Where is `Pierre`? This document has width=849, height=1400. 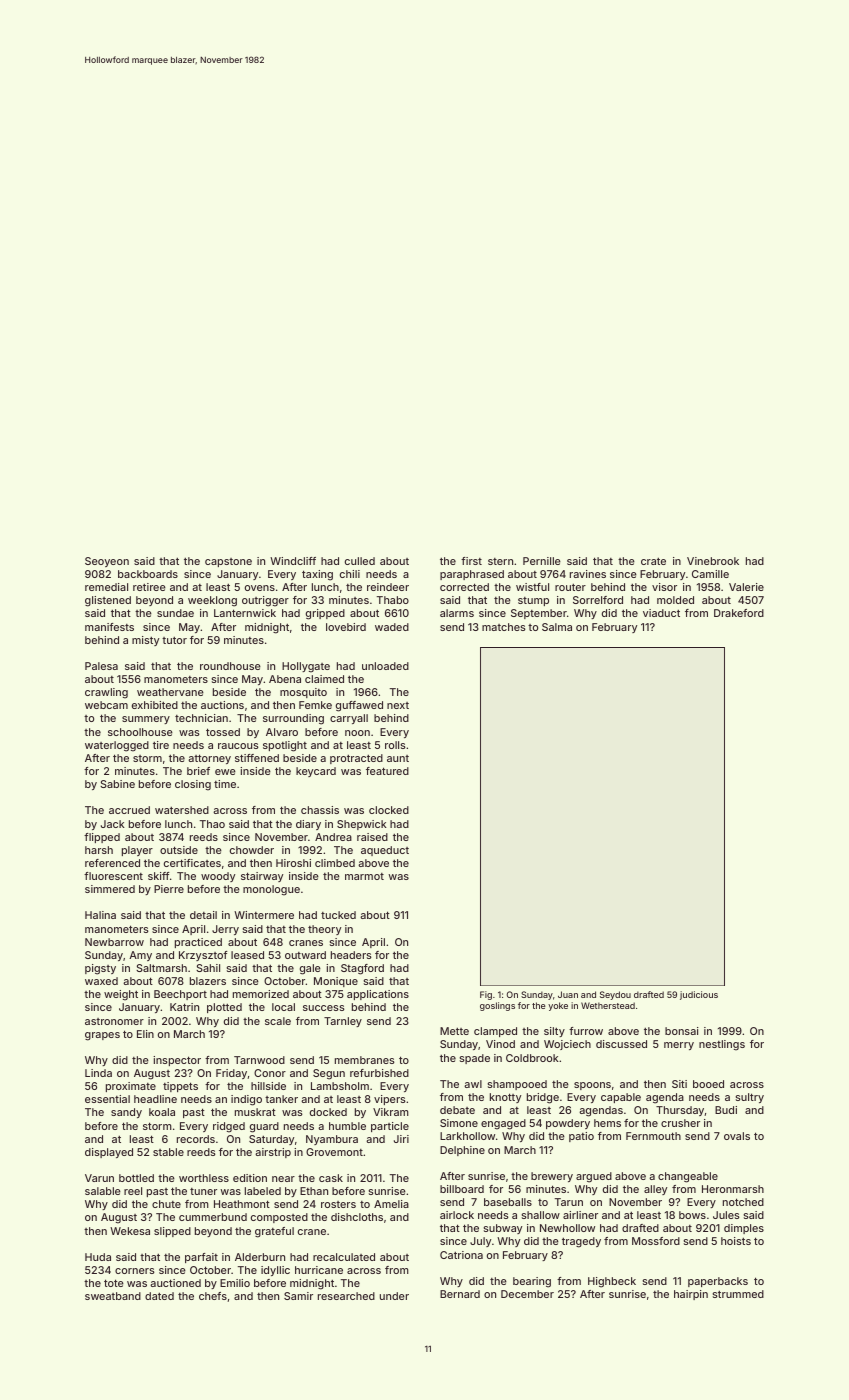
Pierre is located at coordinates (169, 889).
